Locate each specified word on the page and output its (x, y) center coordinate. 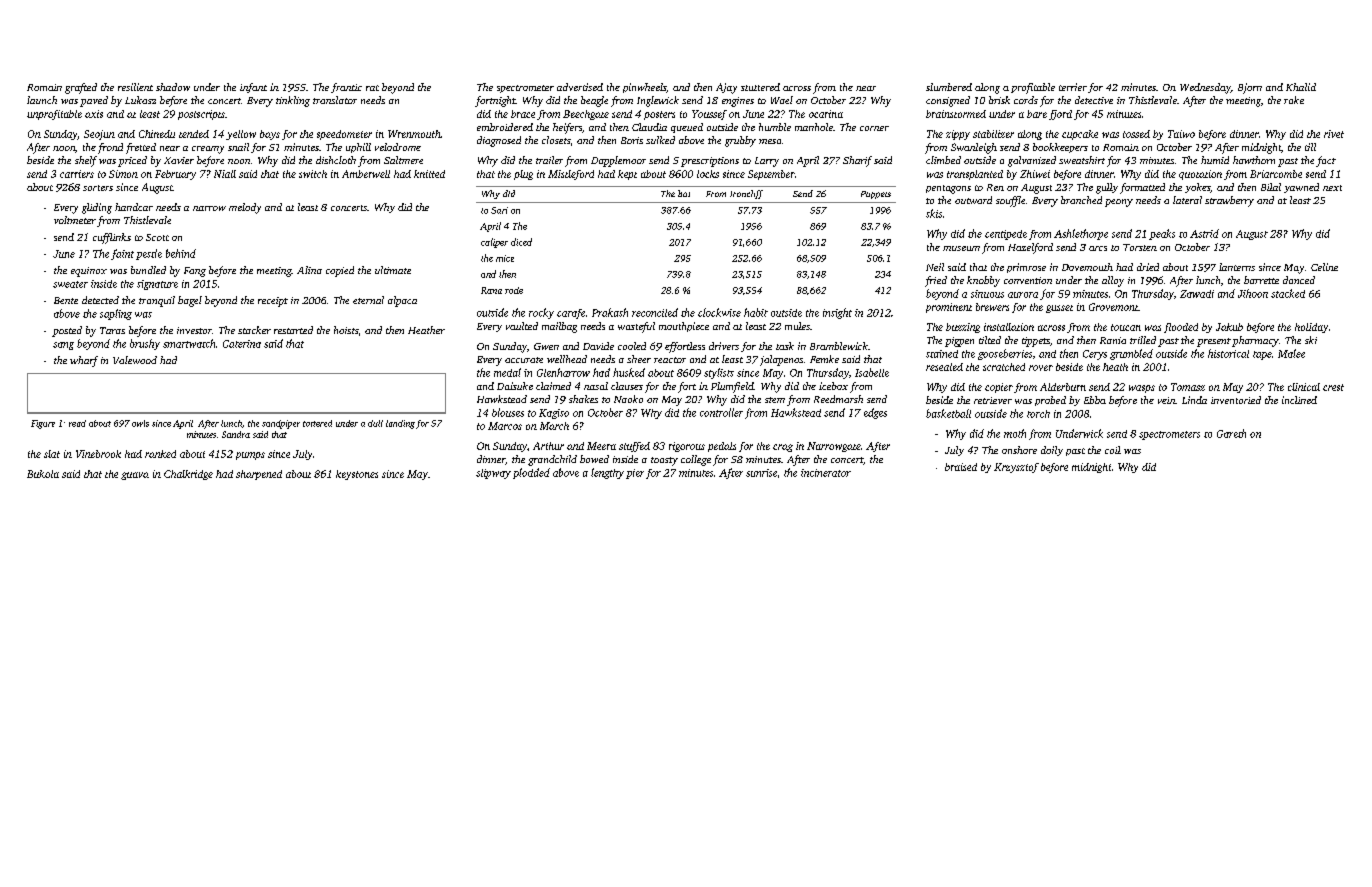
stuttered (760, 87)
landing (400, 424)
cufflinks (112, 238)
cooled (632, 346)
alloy (1113, 281)
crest (1333, 387)
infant (253, 88)
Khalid (1301, 87)
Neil (935, 267)
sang (63, 346)
